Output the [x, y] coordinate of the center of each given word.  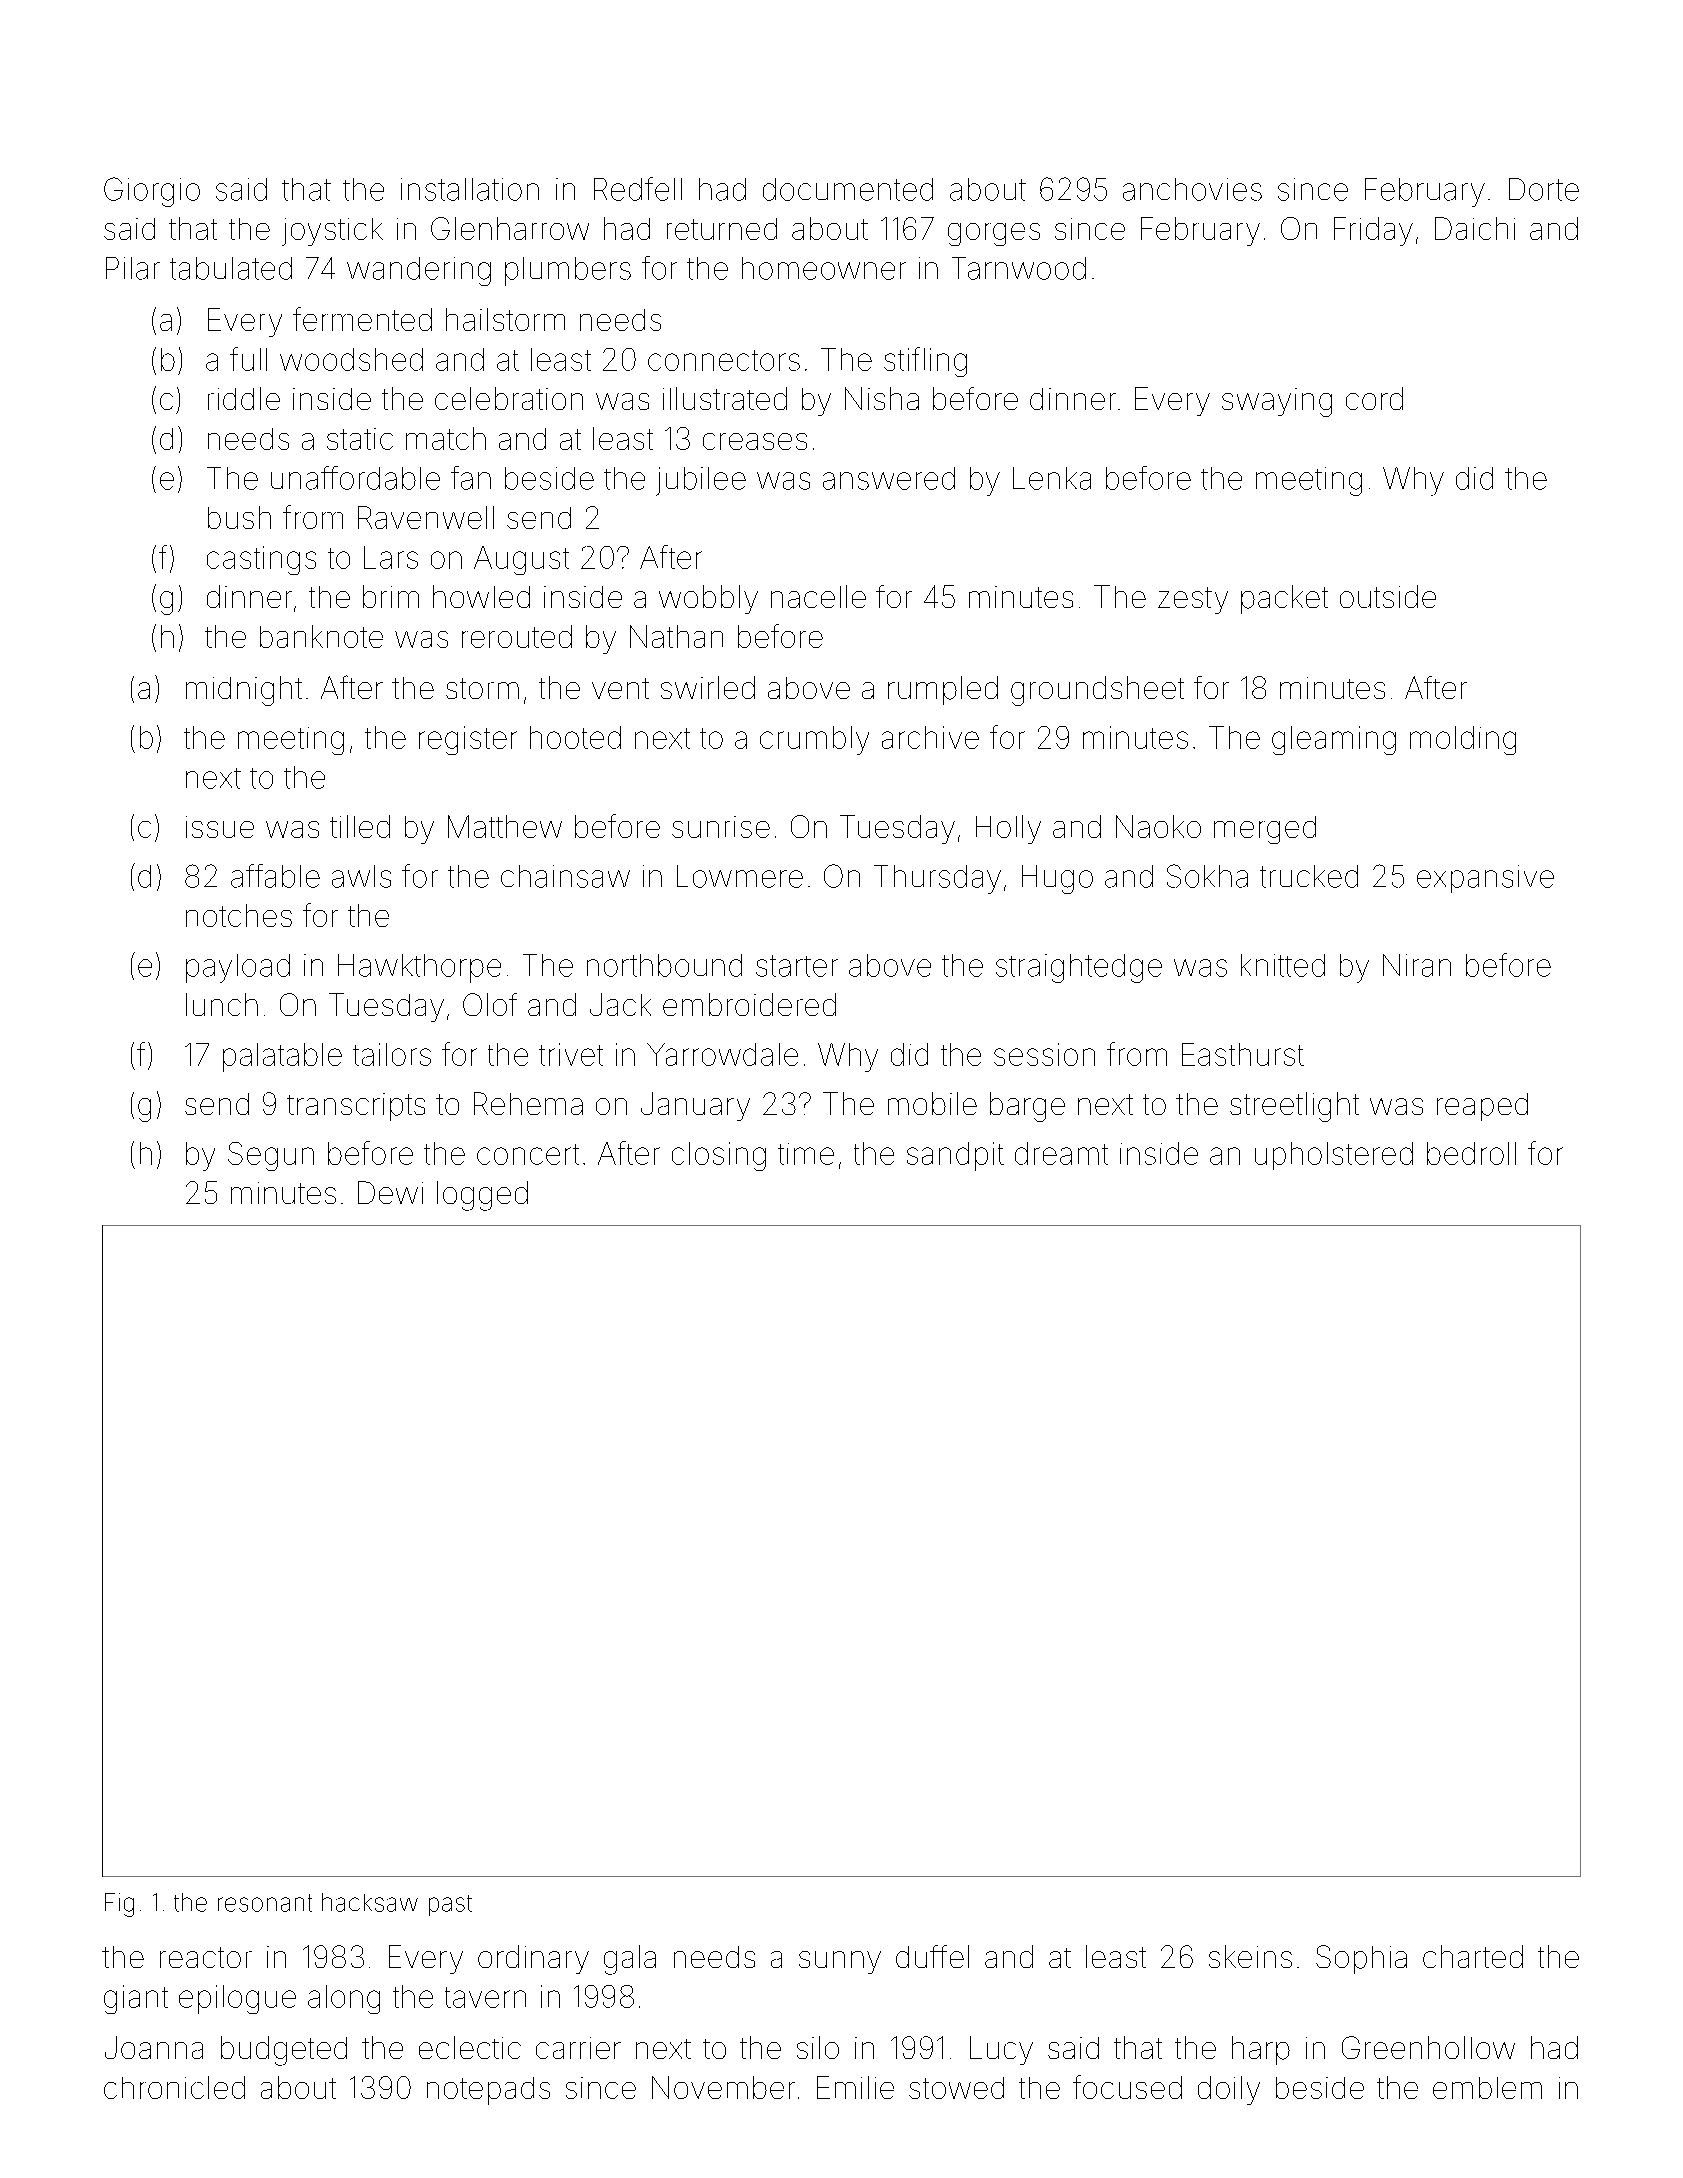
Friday [1373, 231]
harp [1261, 2050]
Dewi [390, 1192]
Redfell [638, 189]
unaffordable [355, 478]
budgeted [284, 2051]
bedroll [1471, 1153]
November [723, 2087]
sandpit [955, 1156]
